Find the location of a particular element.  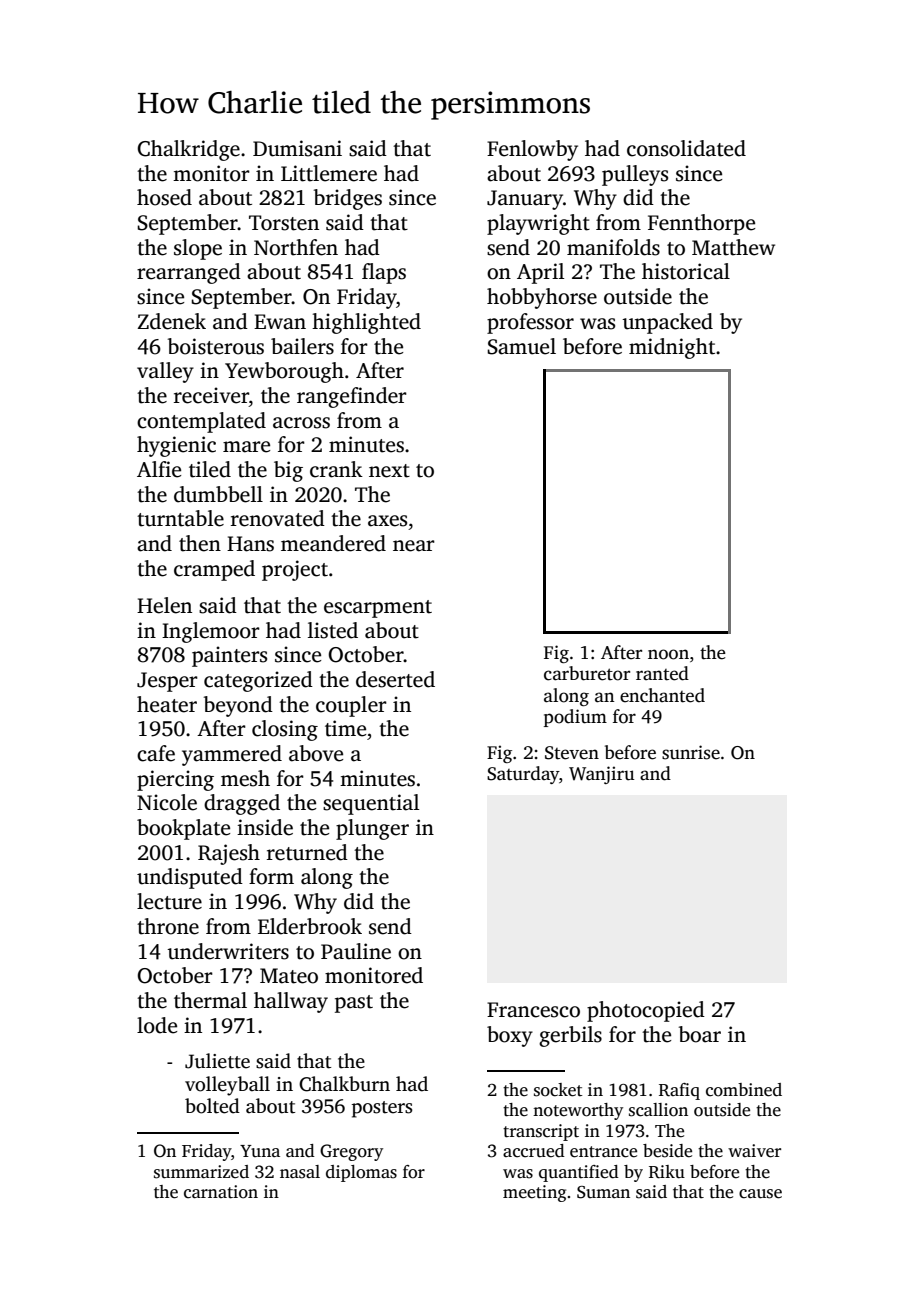

sunrise is located at coordinates (691, 752).
